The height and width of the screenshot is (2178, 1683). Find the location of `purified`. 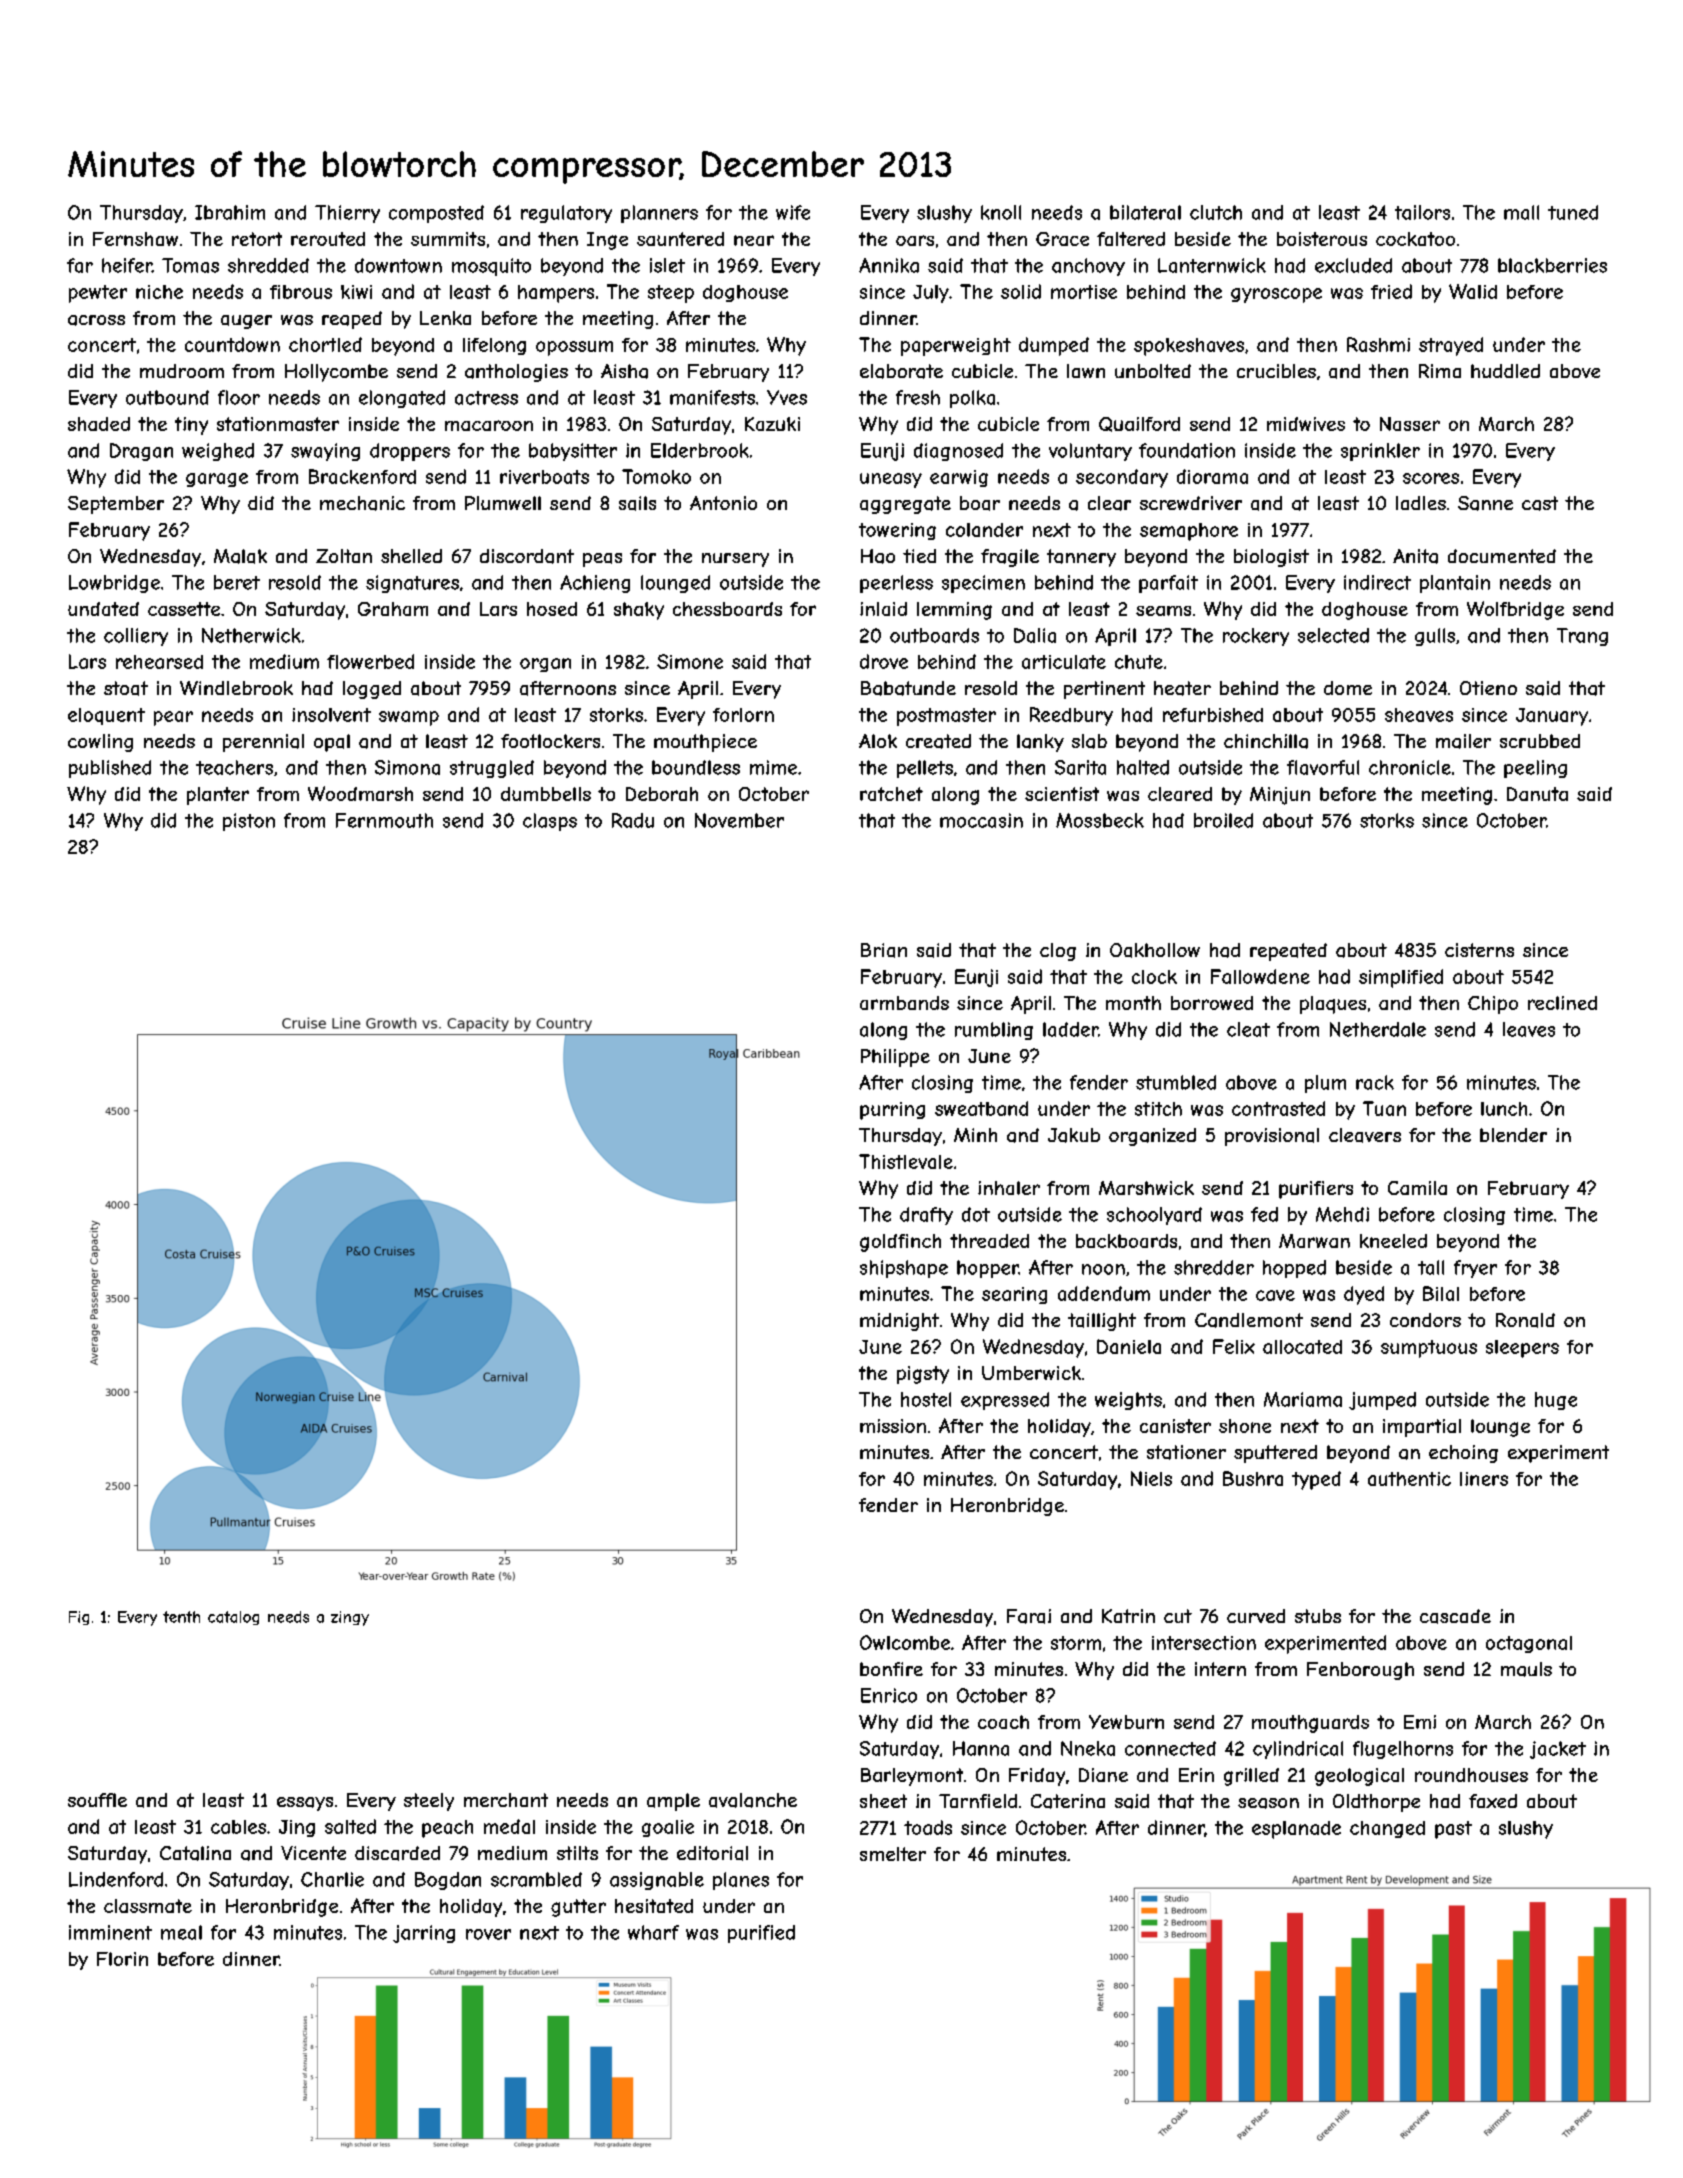

purified is located at coordinates (761, 1934).
